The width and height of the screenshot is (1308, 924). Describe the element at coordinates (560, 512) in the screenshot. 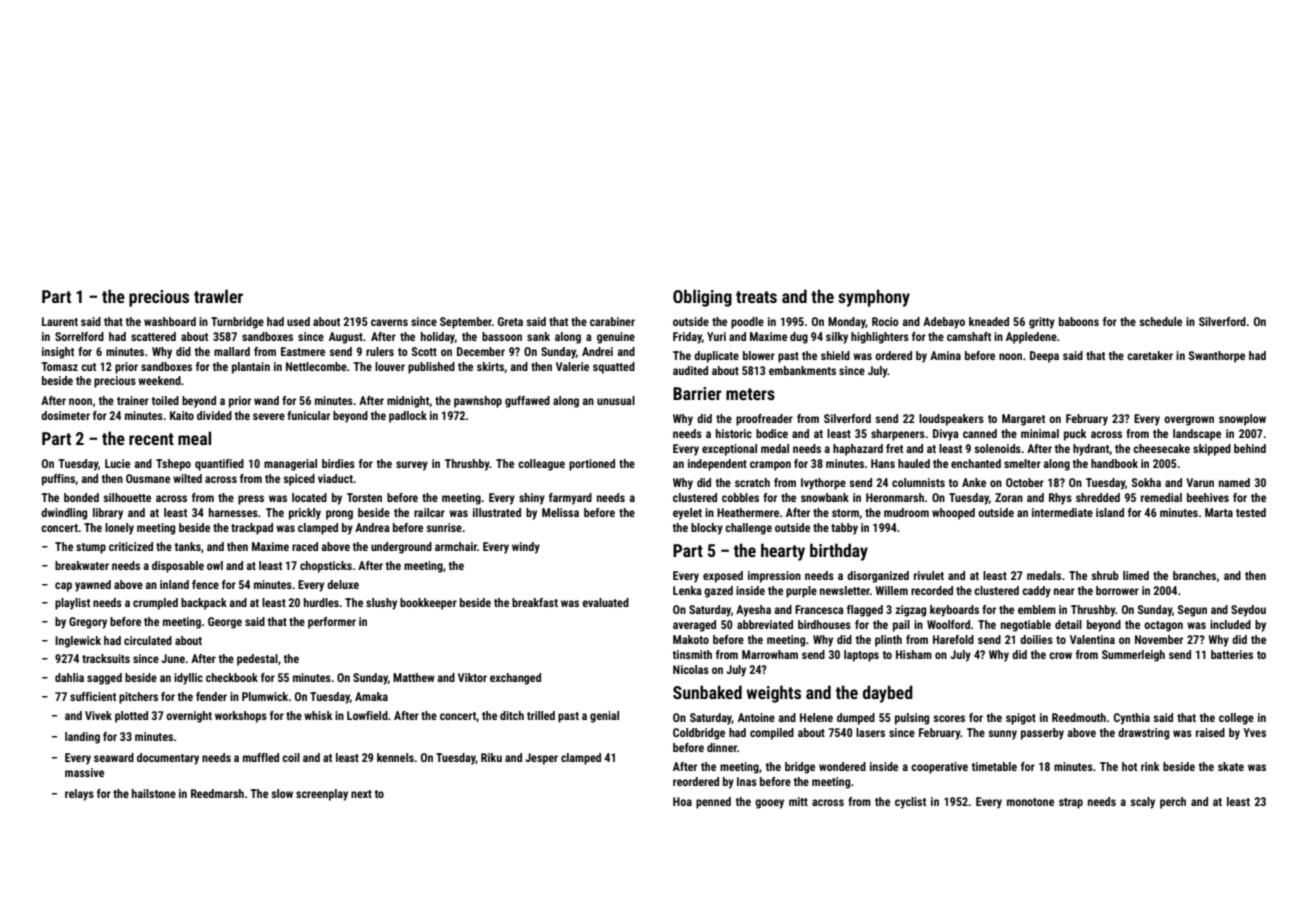

I see `Melissa` at that location.
